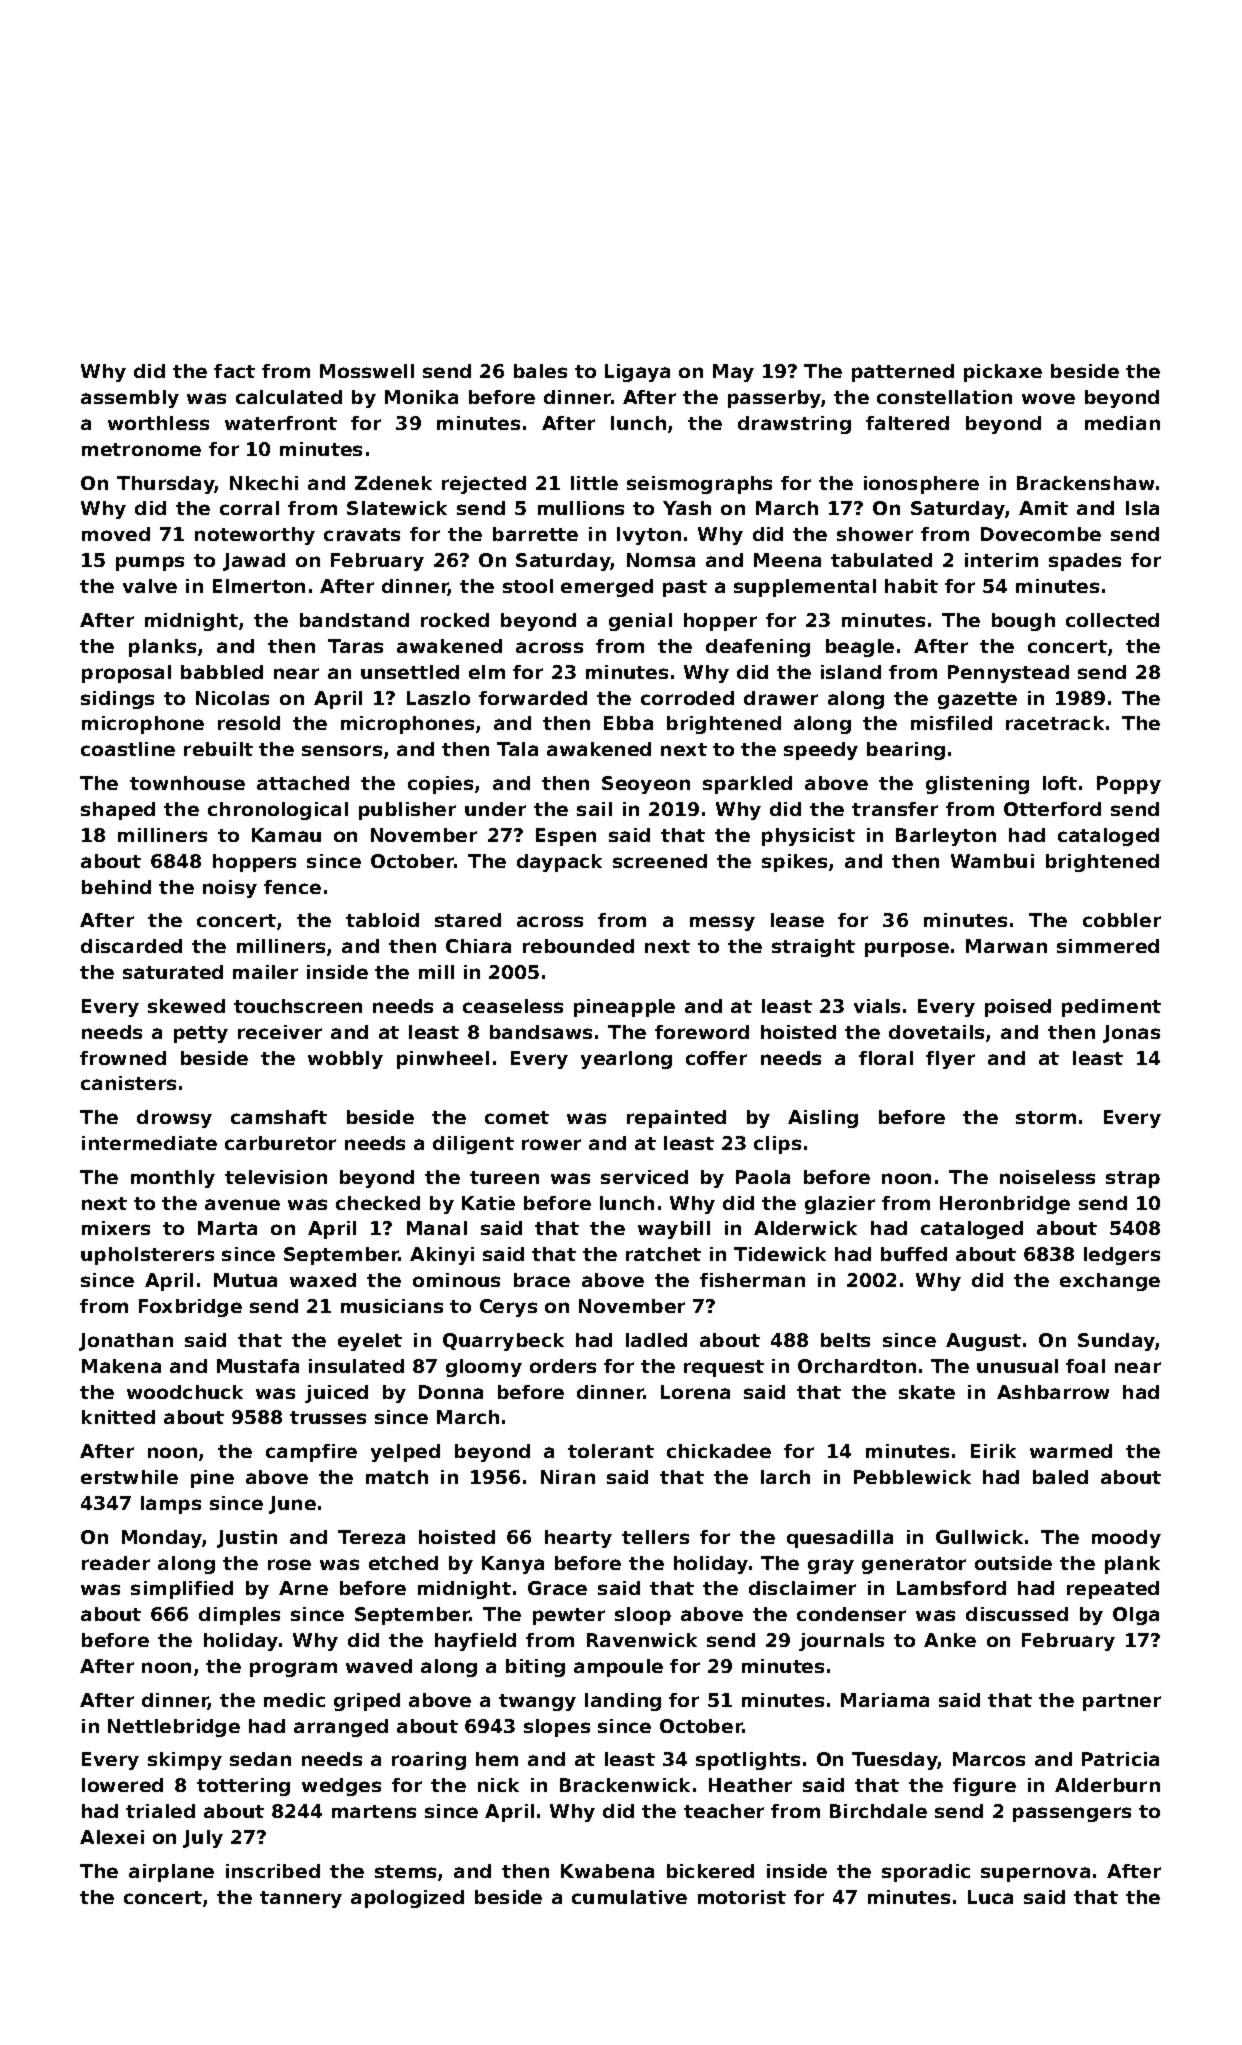 This screenshot has width=1242, height=2045. Describe the element at coordinates (983, 1342) in the screenshot. I see `August` at that location.
